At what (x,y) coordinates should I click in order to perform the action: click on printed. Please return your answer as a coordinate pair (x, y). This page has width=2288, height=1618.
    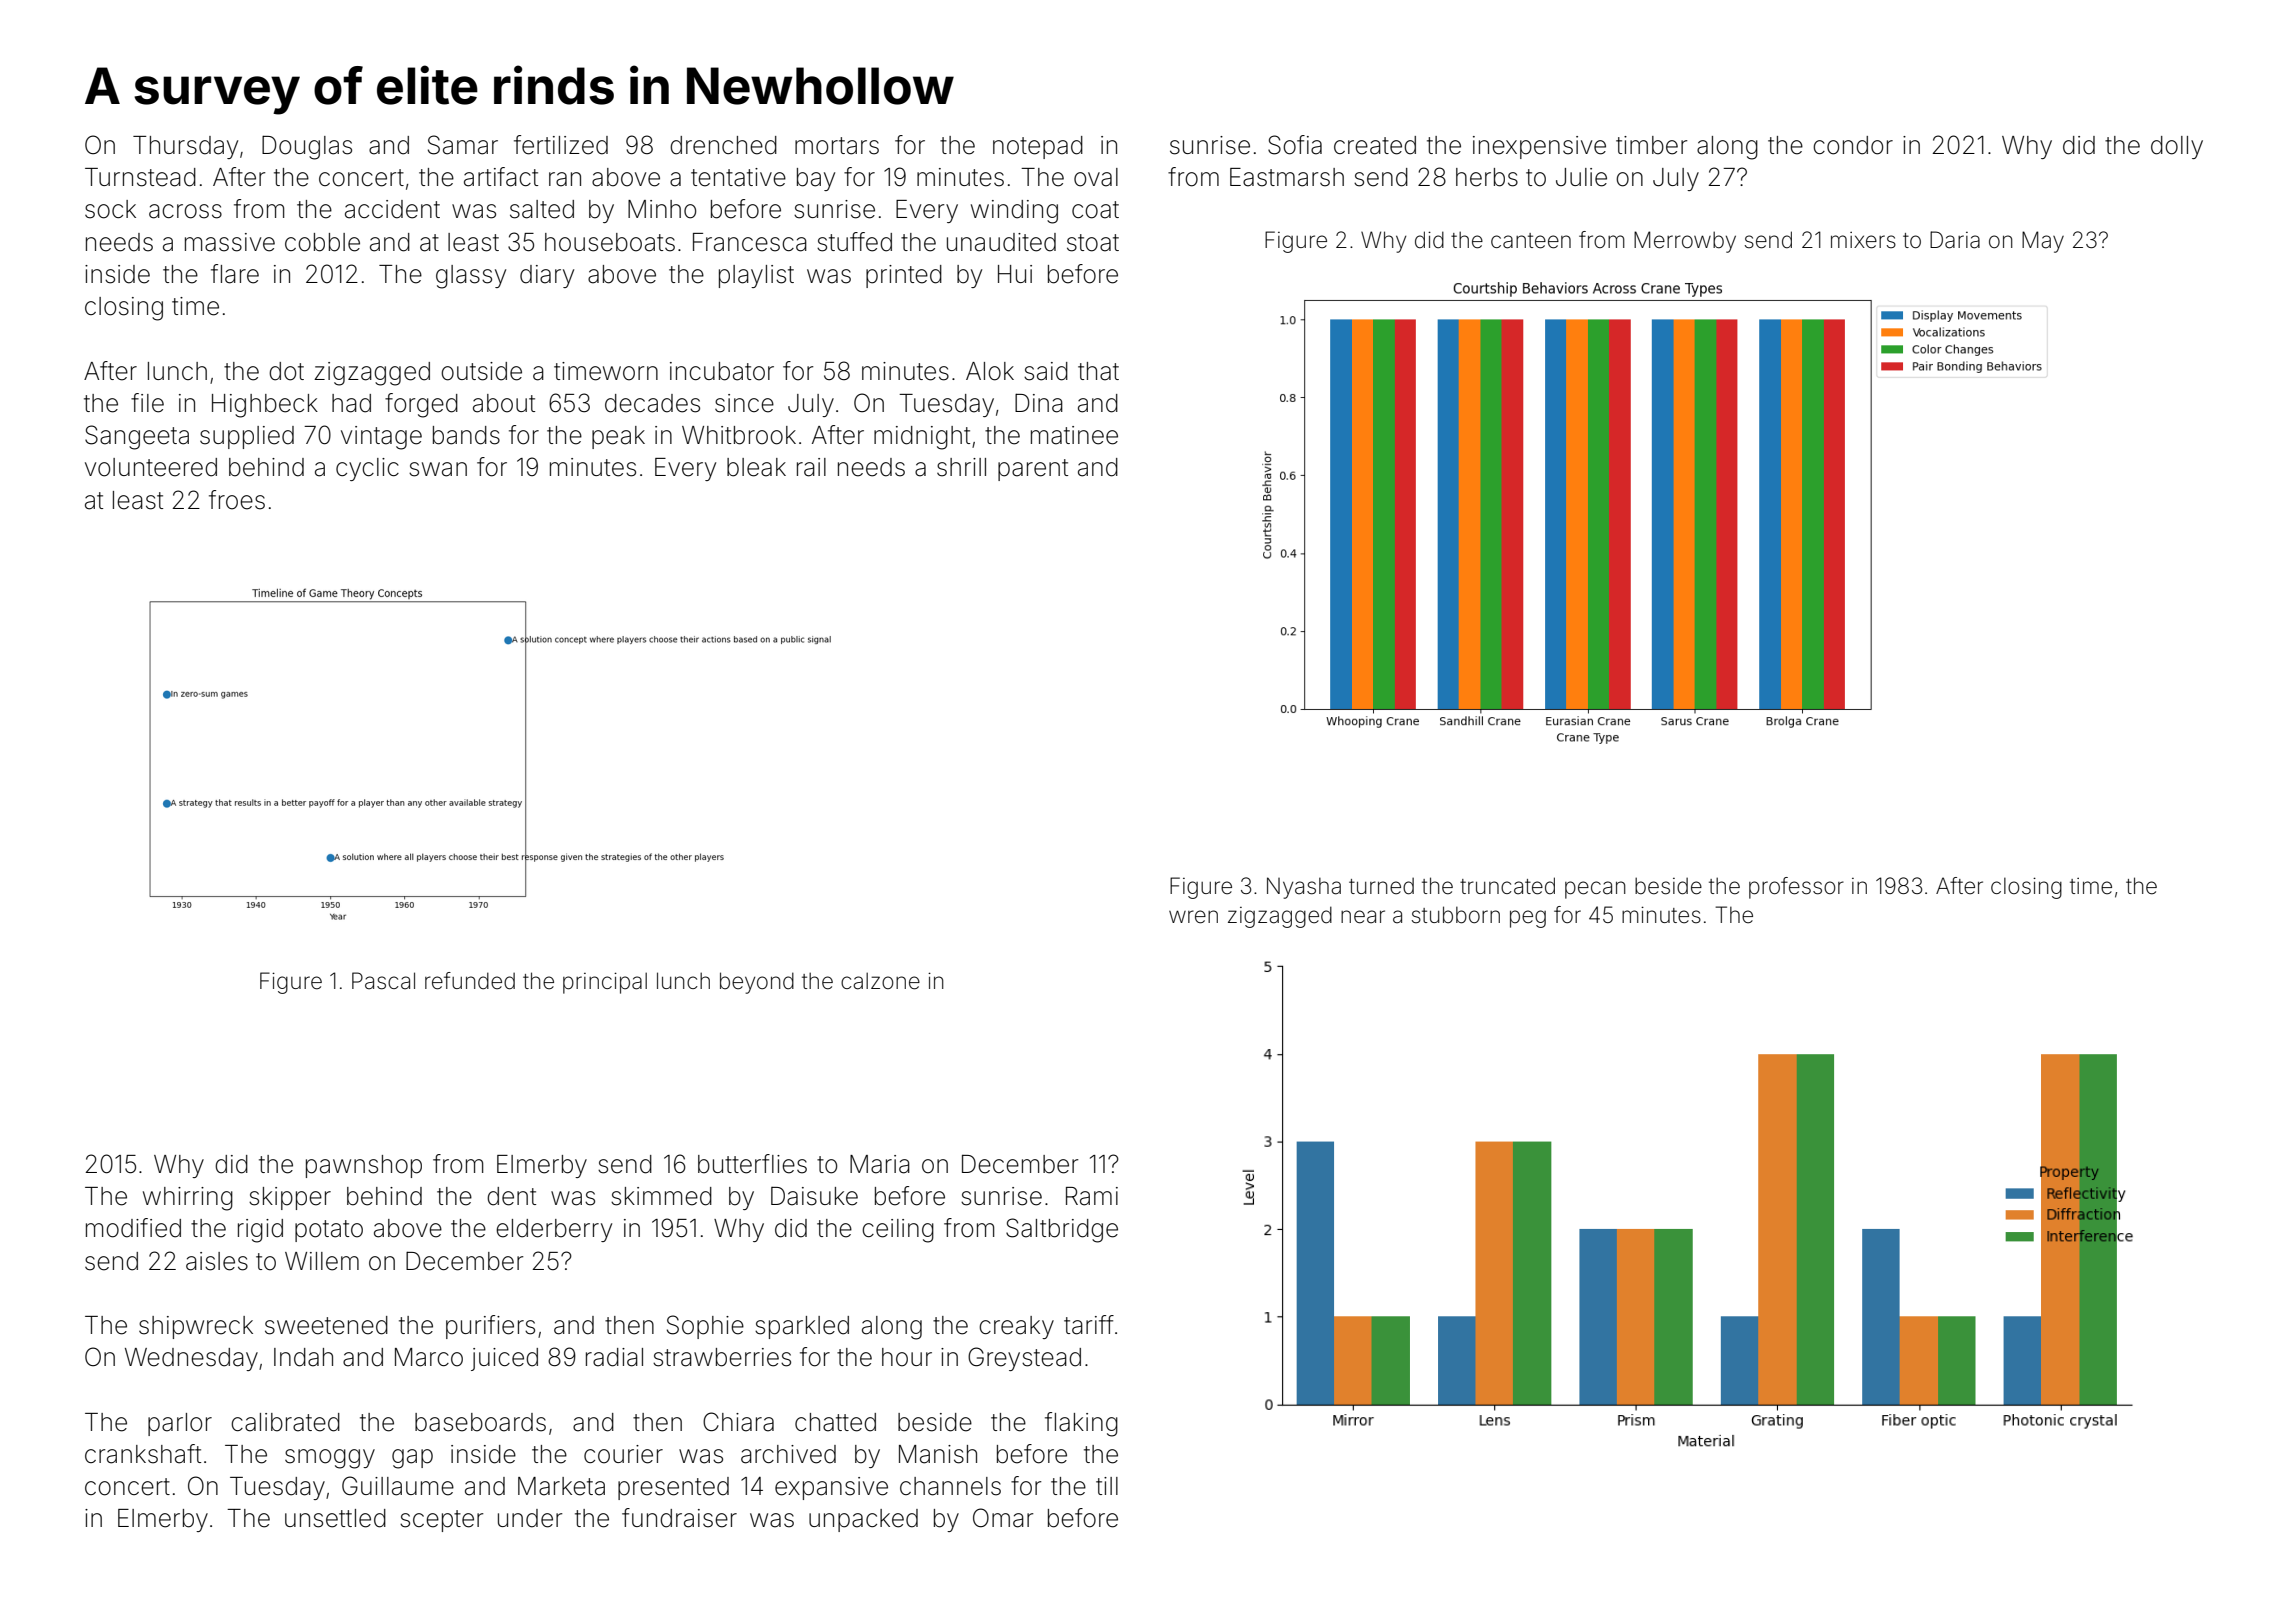
    Looking at the image, I should click on (904, 276).
